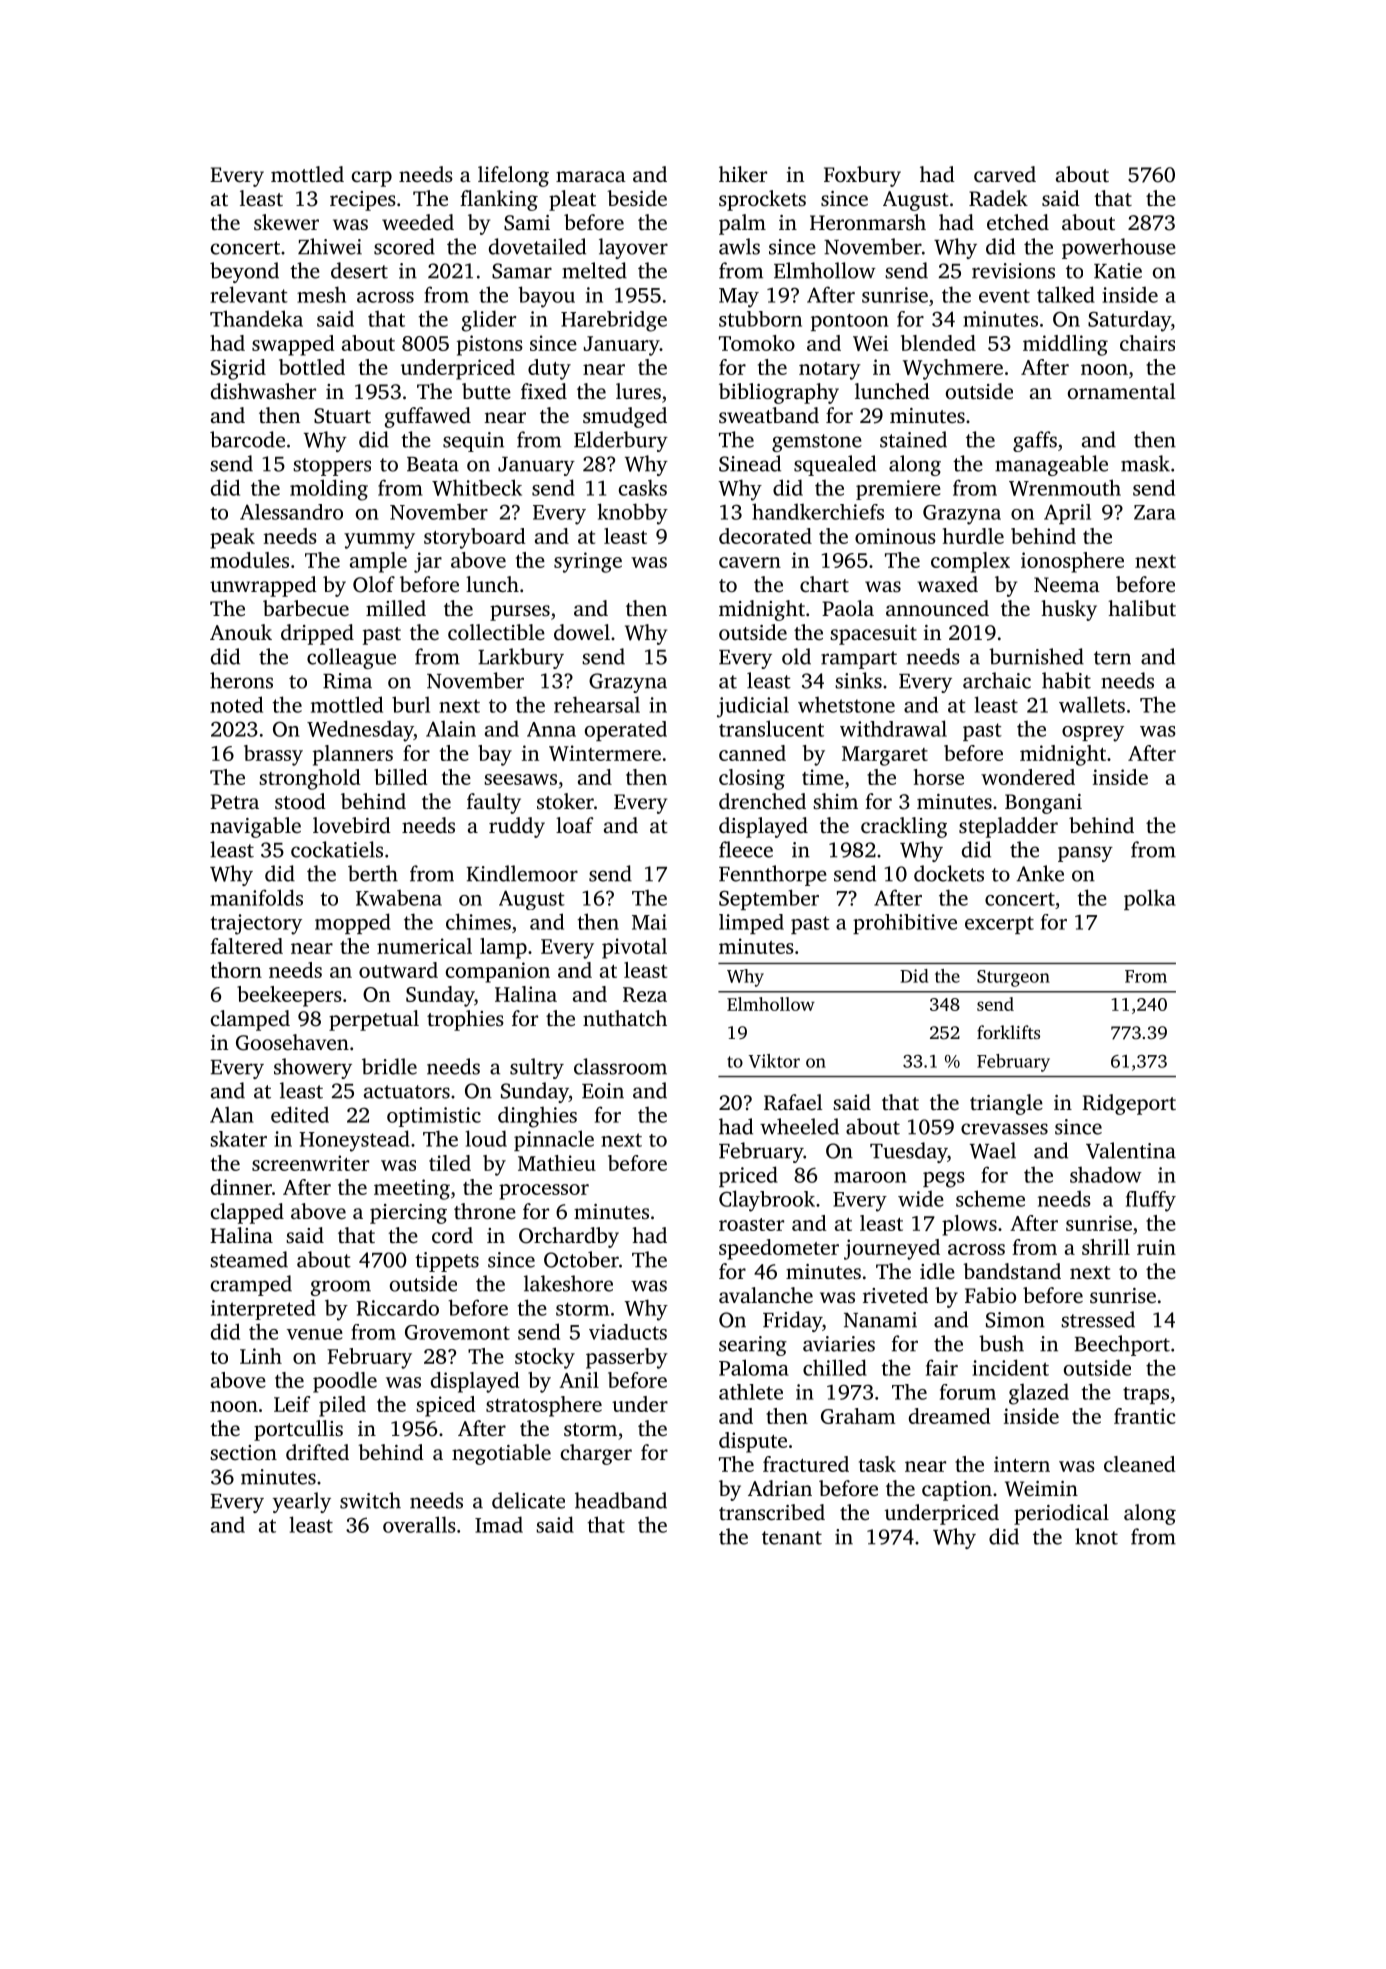 The width and height of the screenshot is (1386, 1969). I want to click on negotiable, so click(501, 1454).
